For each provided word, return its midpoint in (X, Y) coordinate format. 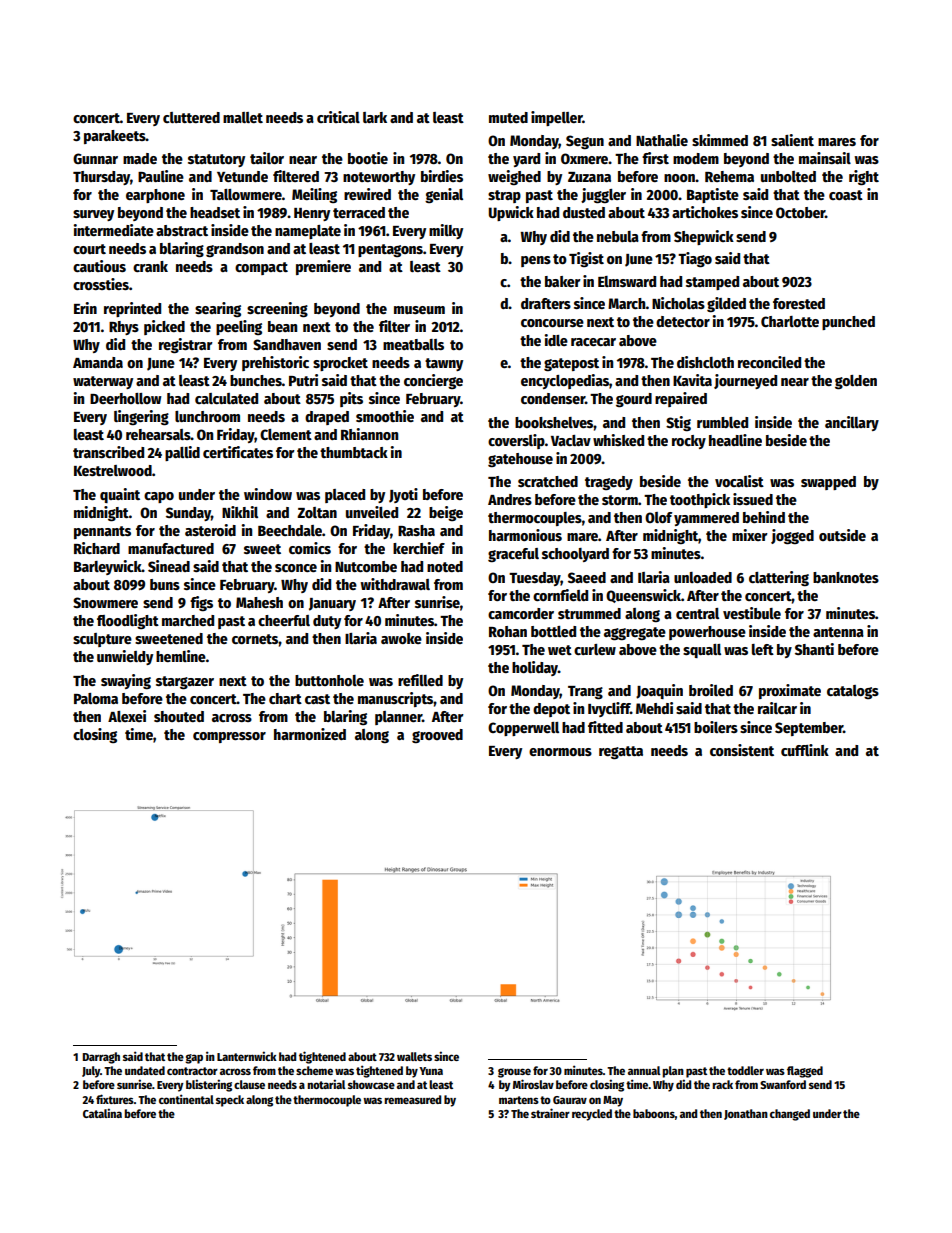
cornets (255, 639)
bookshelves (554, 422)
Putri (303, 380)
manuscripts (396, 699)
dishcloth (705, 362)
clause (249, 1084)
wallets (414, 1056)
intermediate (113, 230)
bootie (368, 158)
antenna (838, 632)
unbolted (788, 176)
